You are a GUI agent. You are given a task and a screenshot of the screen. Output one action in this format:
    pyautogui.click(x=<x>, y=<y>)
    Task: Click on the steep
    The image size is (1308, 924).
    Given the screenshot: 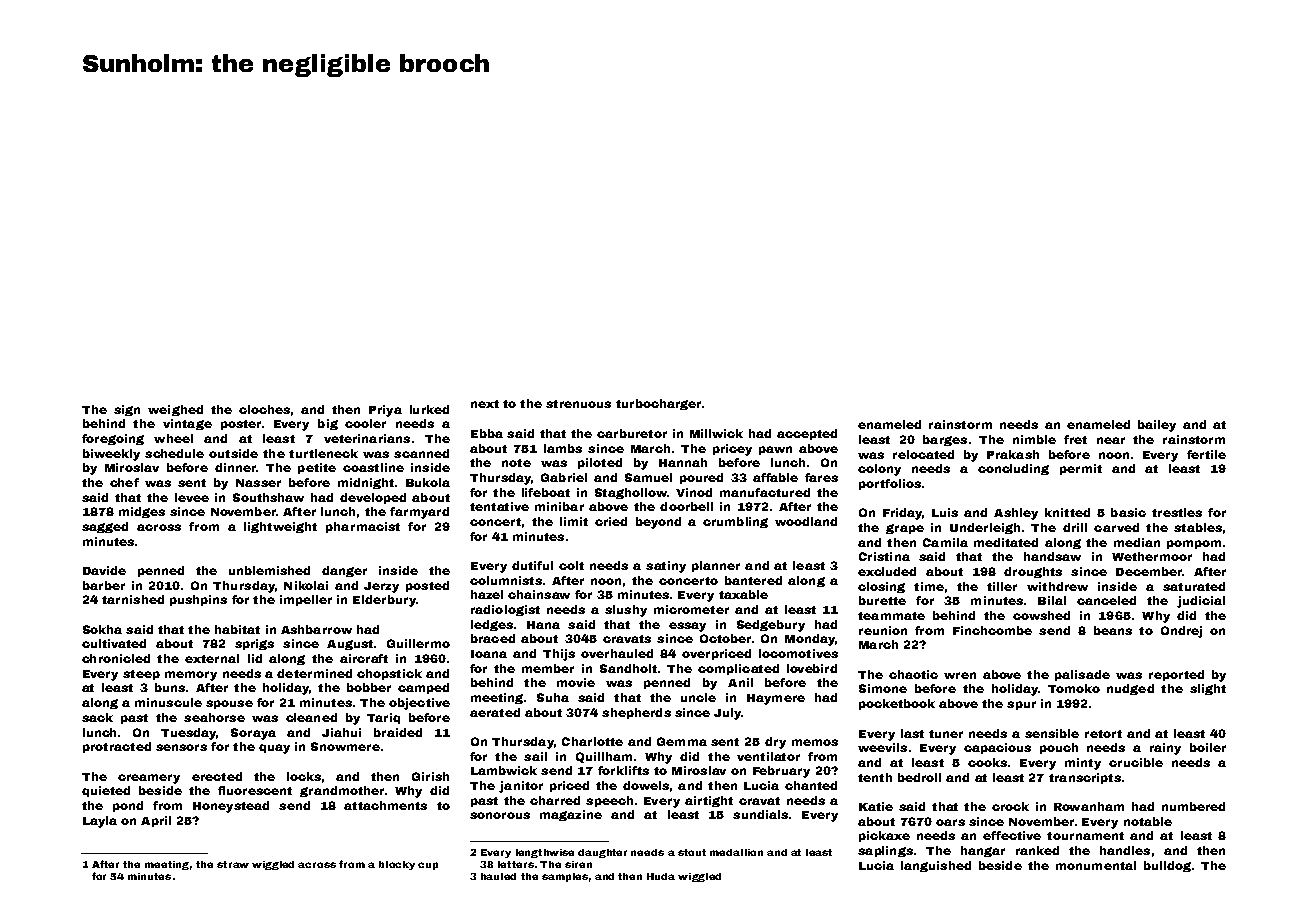 What is the action you would take?
    pyautogui.click(x=141, y=675)
